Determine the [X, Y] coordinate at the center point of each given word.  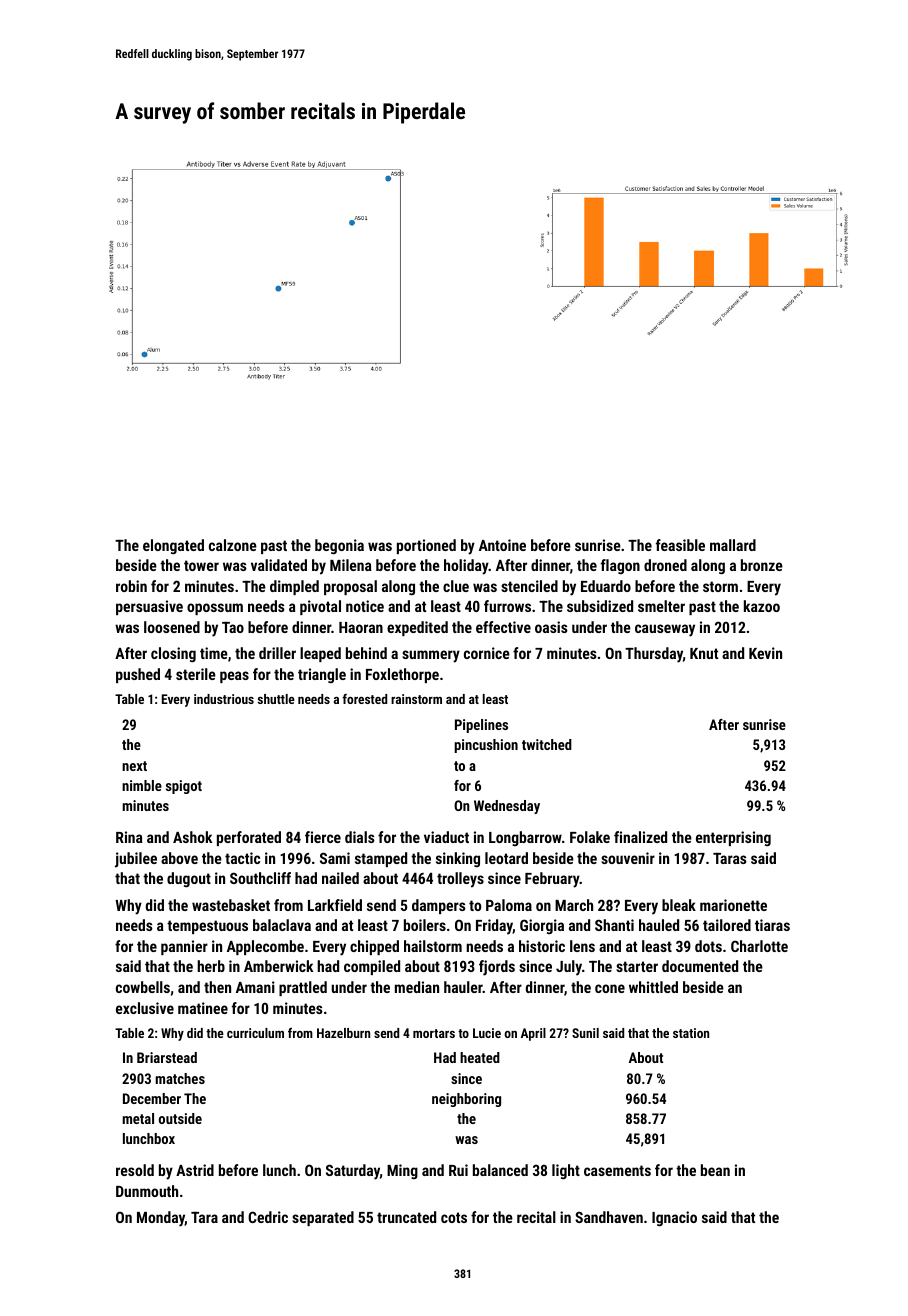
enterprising [733, 838]
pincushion [486, 746]
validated [279, 565]
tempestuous [207, 927]
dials [360, 837]
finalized [640, 837]
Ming [402, 1171]
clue [456, 586]
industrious [224, 699]
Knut [704, 653]
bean [715, 1170]
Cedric [268, 1217]
